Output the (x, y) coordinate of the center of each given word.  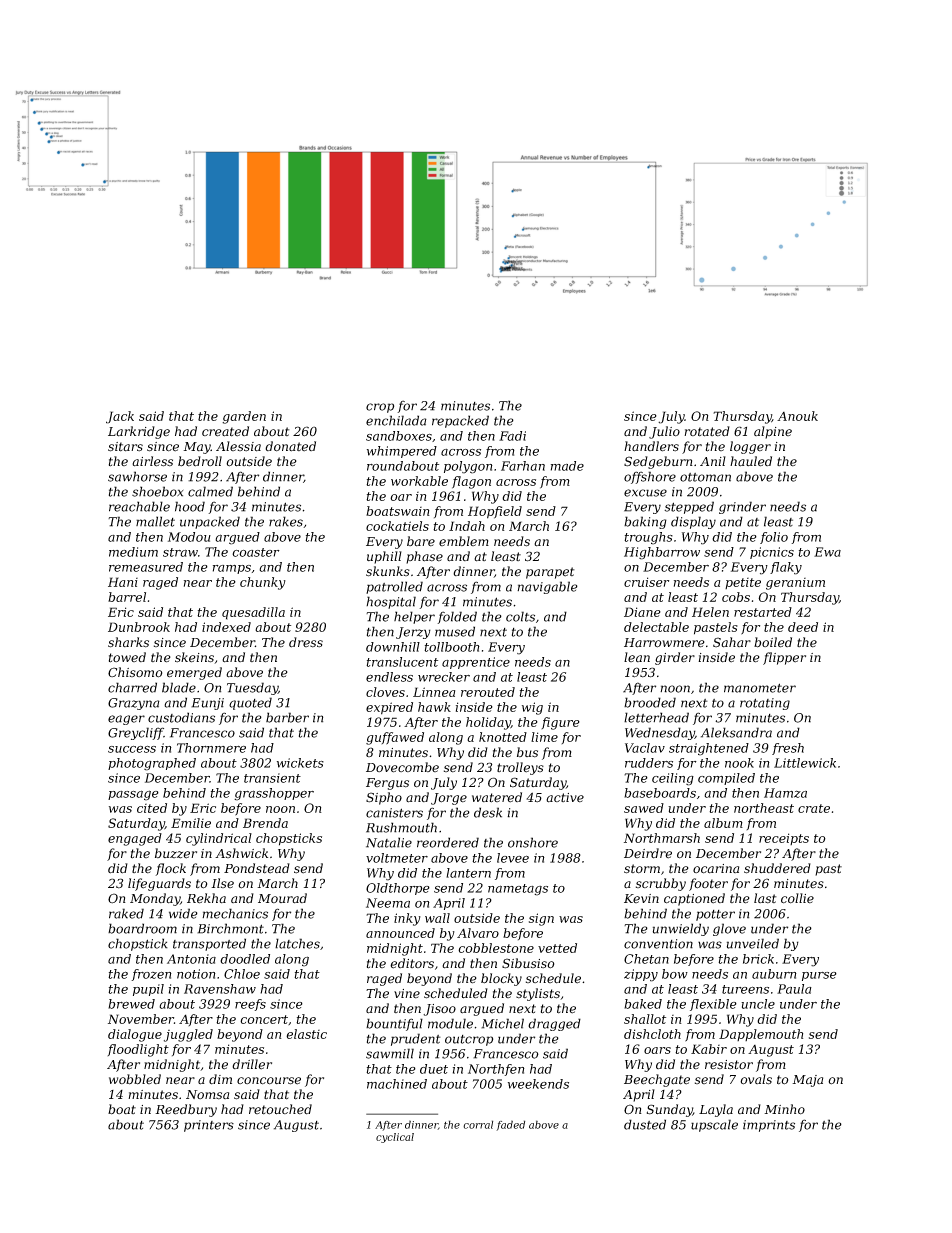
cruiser (646, 582)
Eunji (207, 704)
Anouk (797, 416)
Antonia (191, 959)
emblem (464, 541)
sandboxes (399, 436)
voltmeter (397, 858)
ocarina (716, 869)
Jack (120, 417)
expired (389, 708)
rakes (286, 521)
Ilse (222, 883)
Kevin (641, 898)
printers (209, 1126)
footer (708, 884)
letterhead (656, 717)
